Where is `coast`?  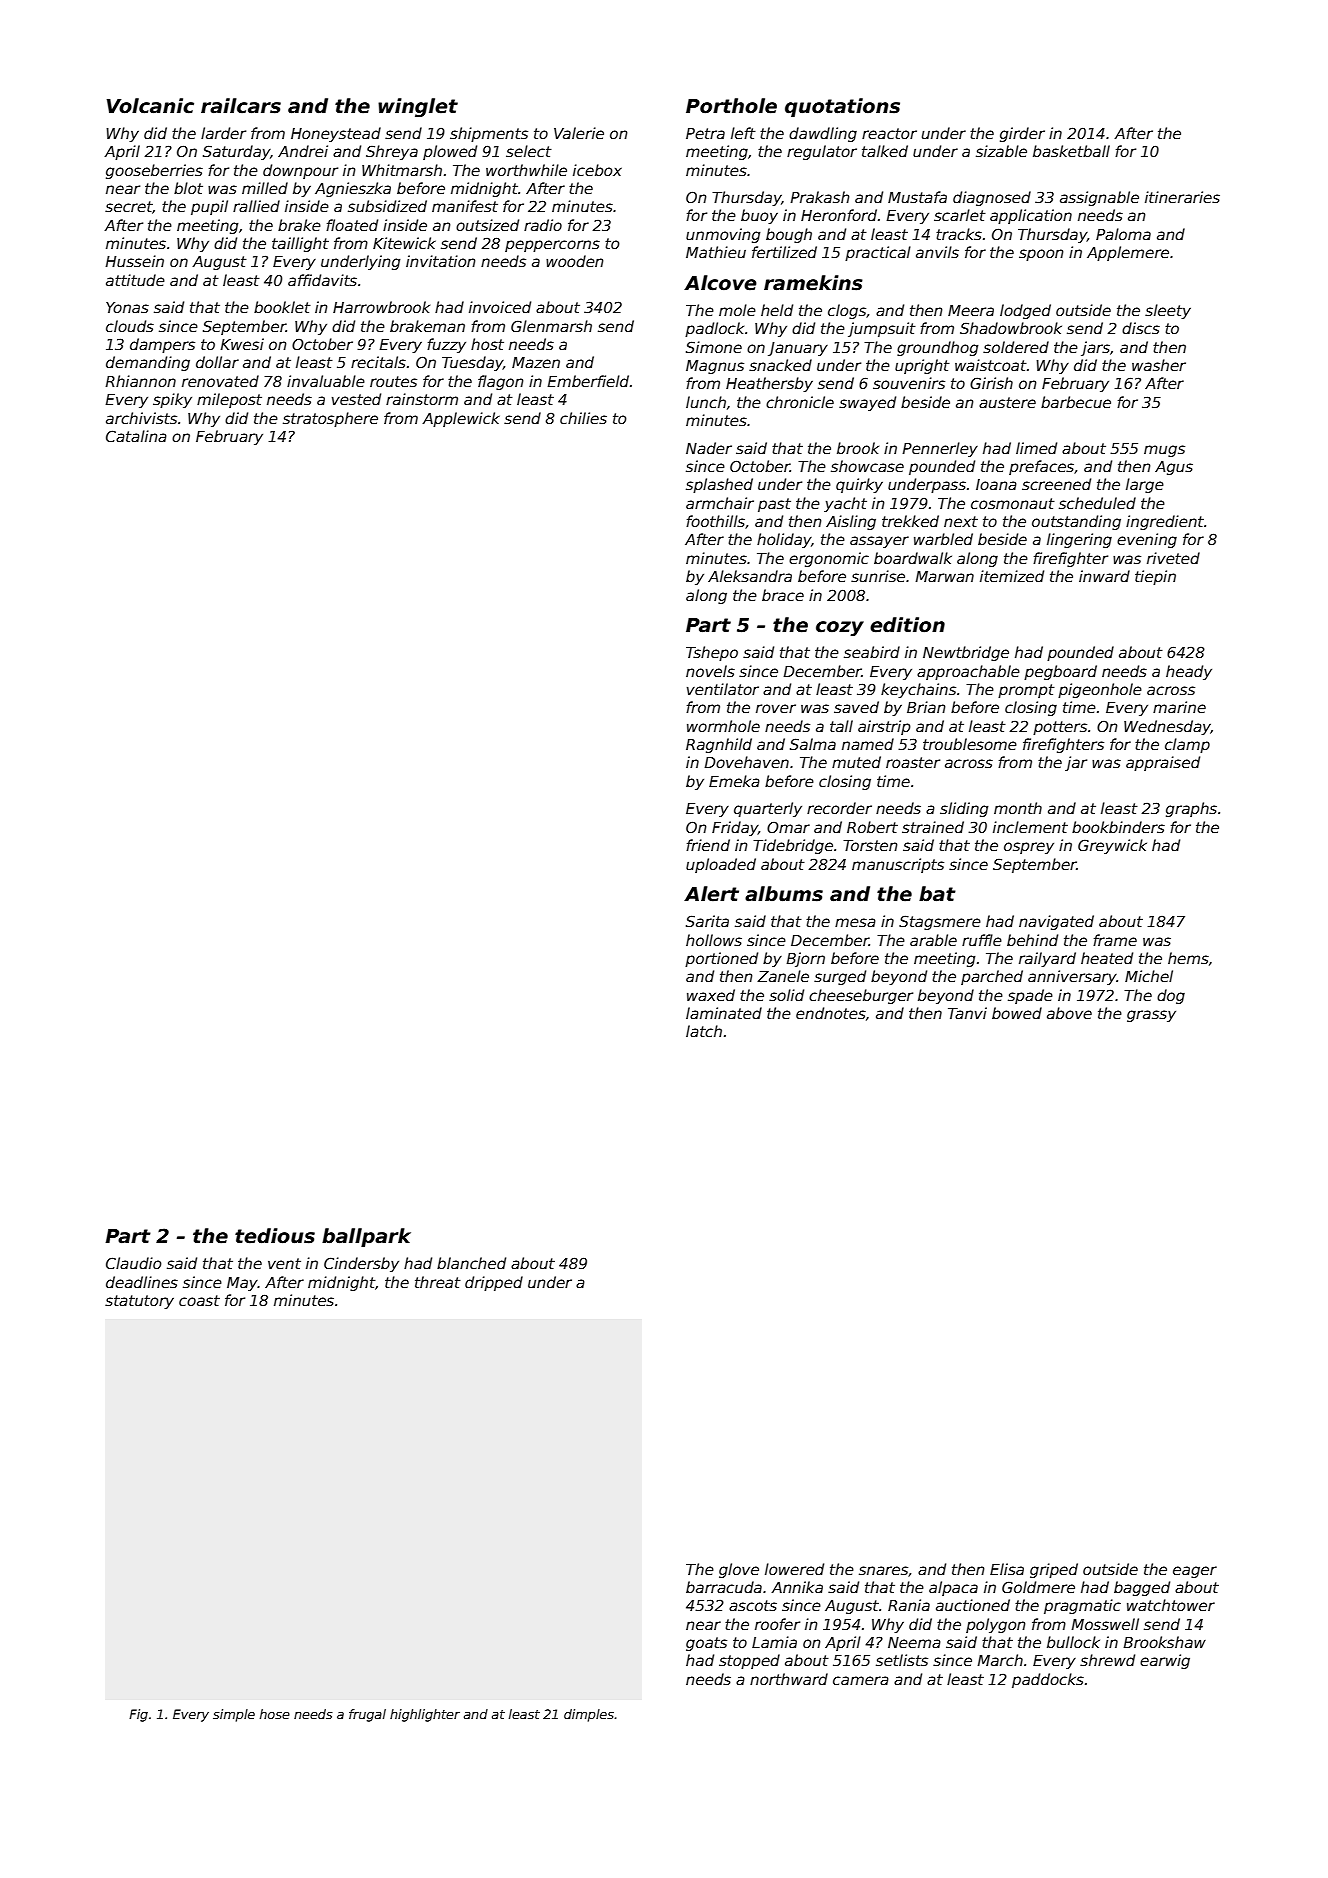 coast is located at coordinates (199, 1300).
